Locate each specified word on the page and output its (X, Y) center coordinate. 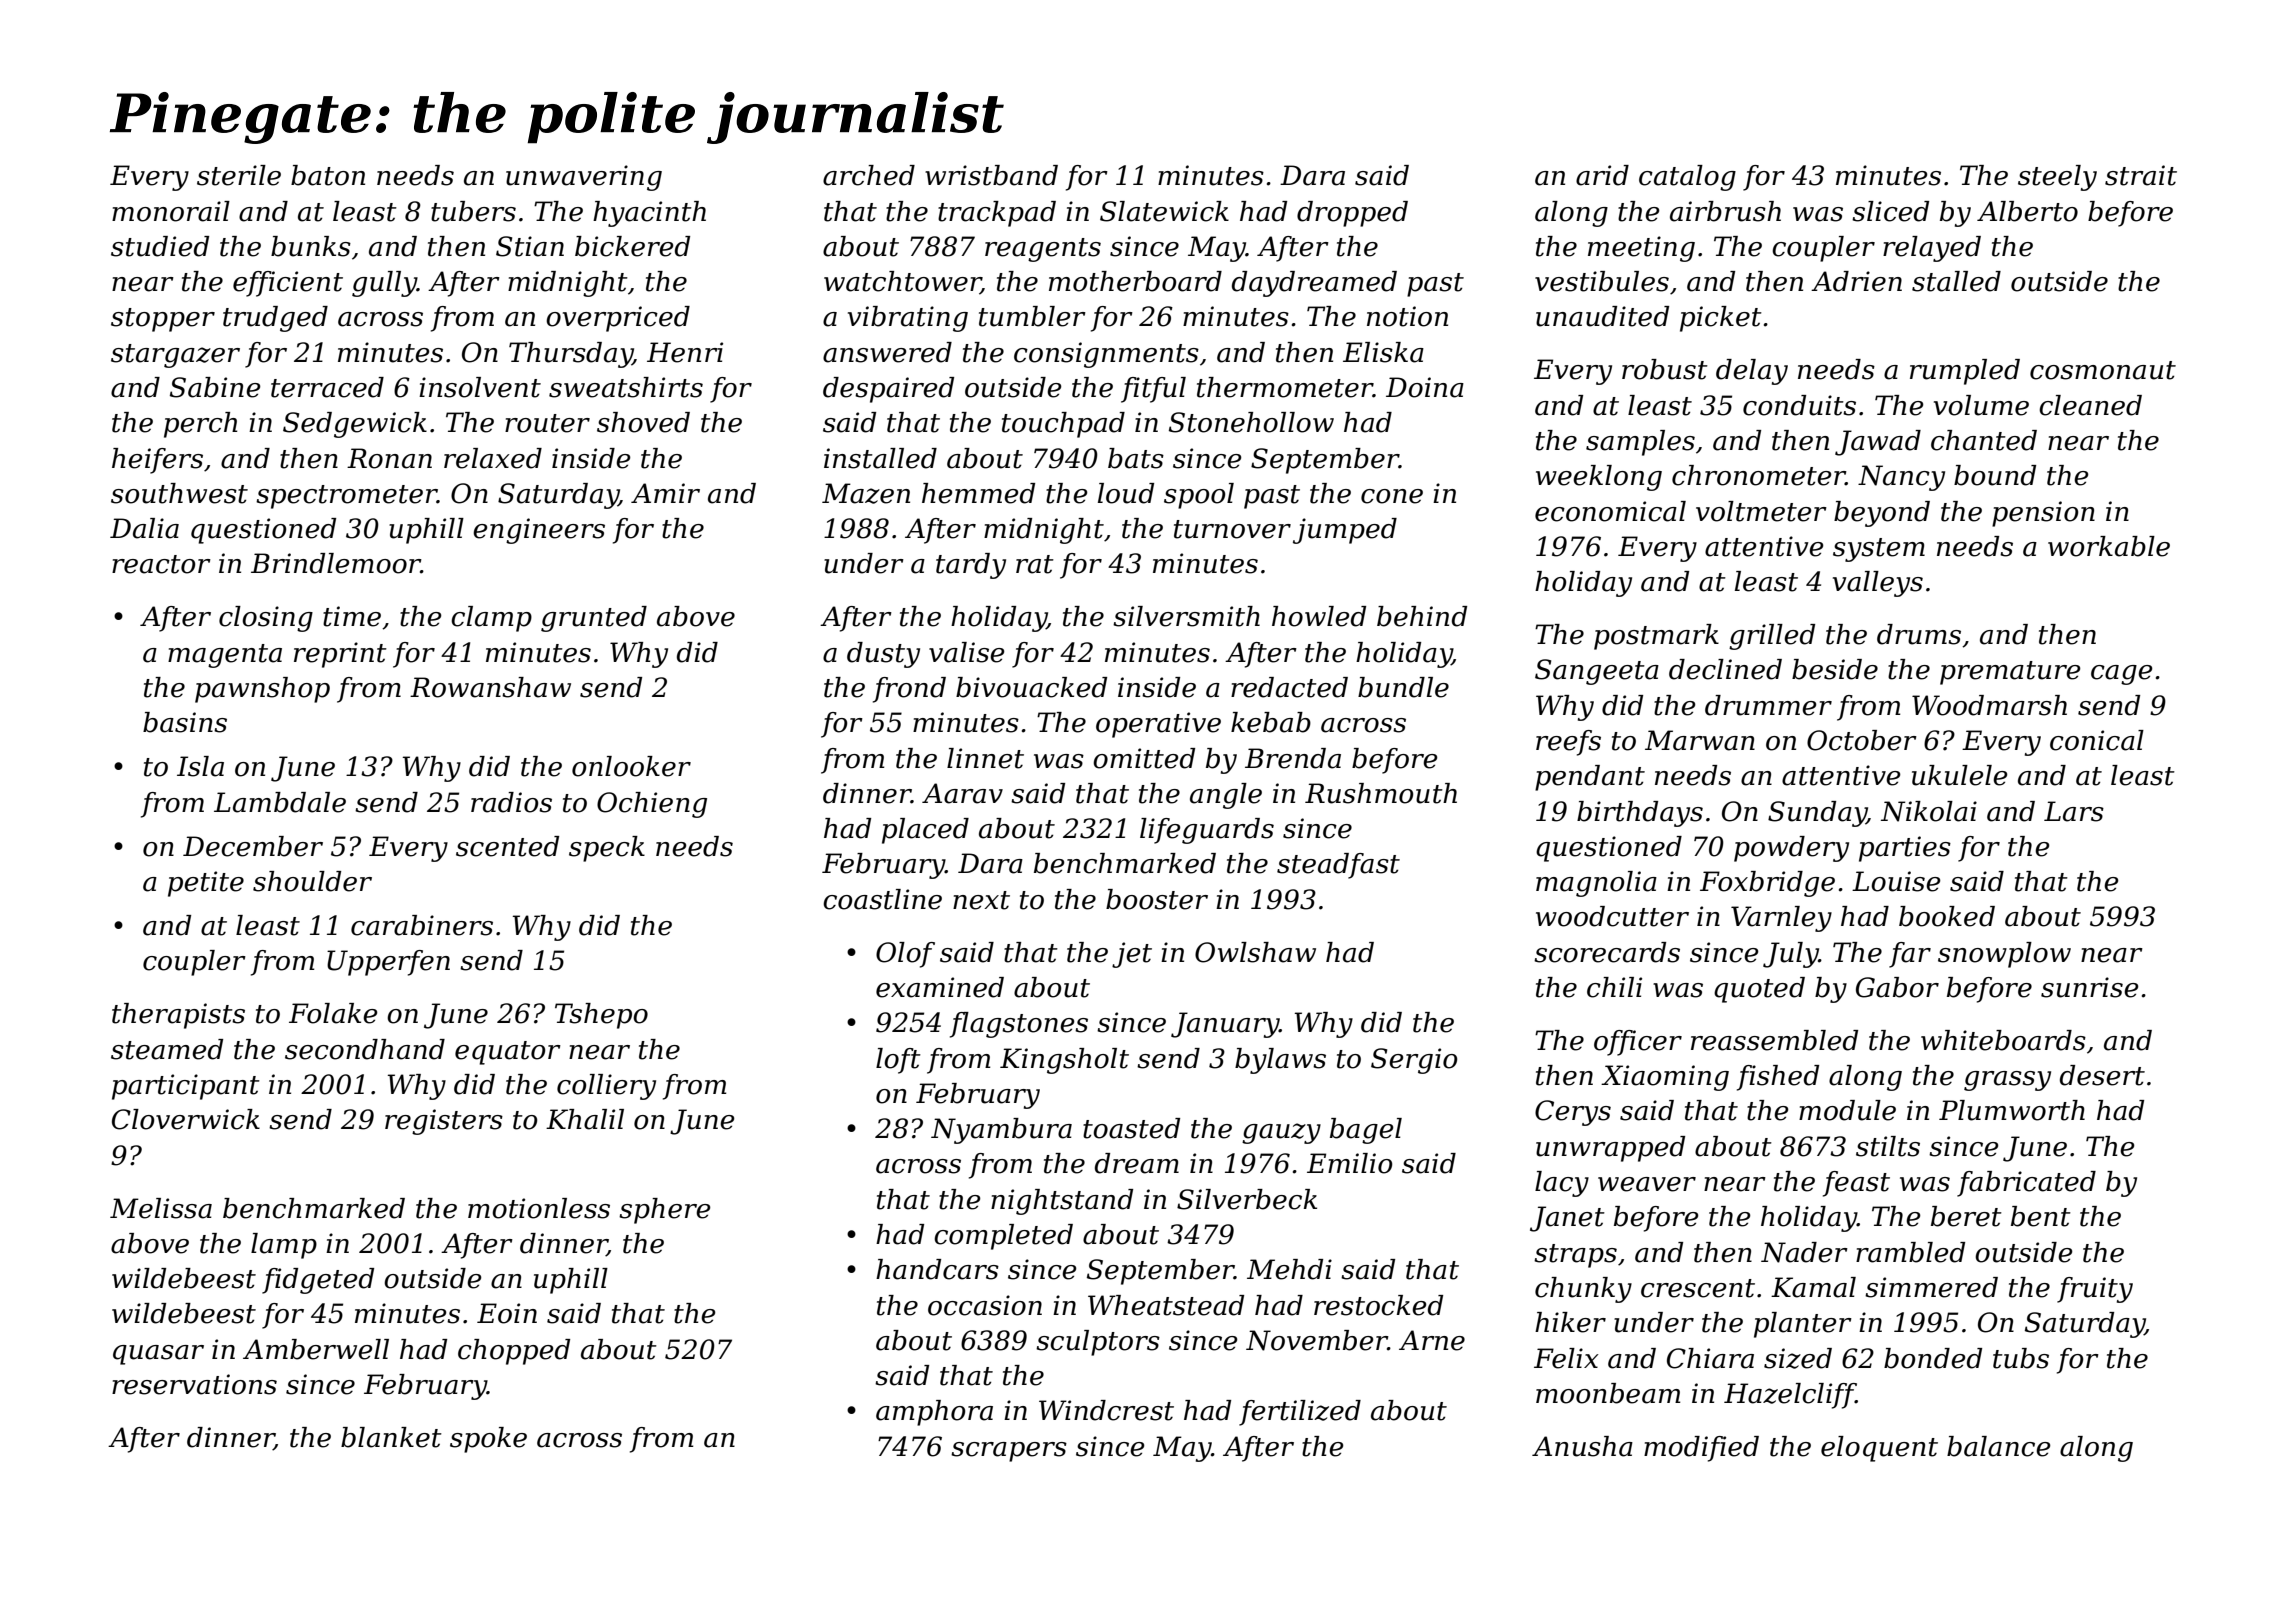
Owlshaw (1255, 952)
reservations (194, 1384)
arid (1602, 175)
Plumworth (2012, 1110)
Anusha (1582, 1446)
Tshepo (601, 1016)
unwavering (584, 178)
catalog (1687, 178)
